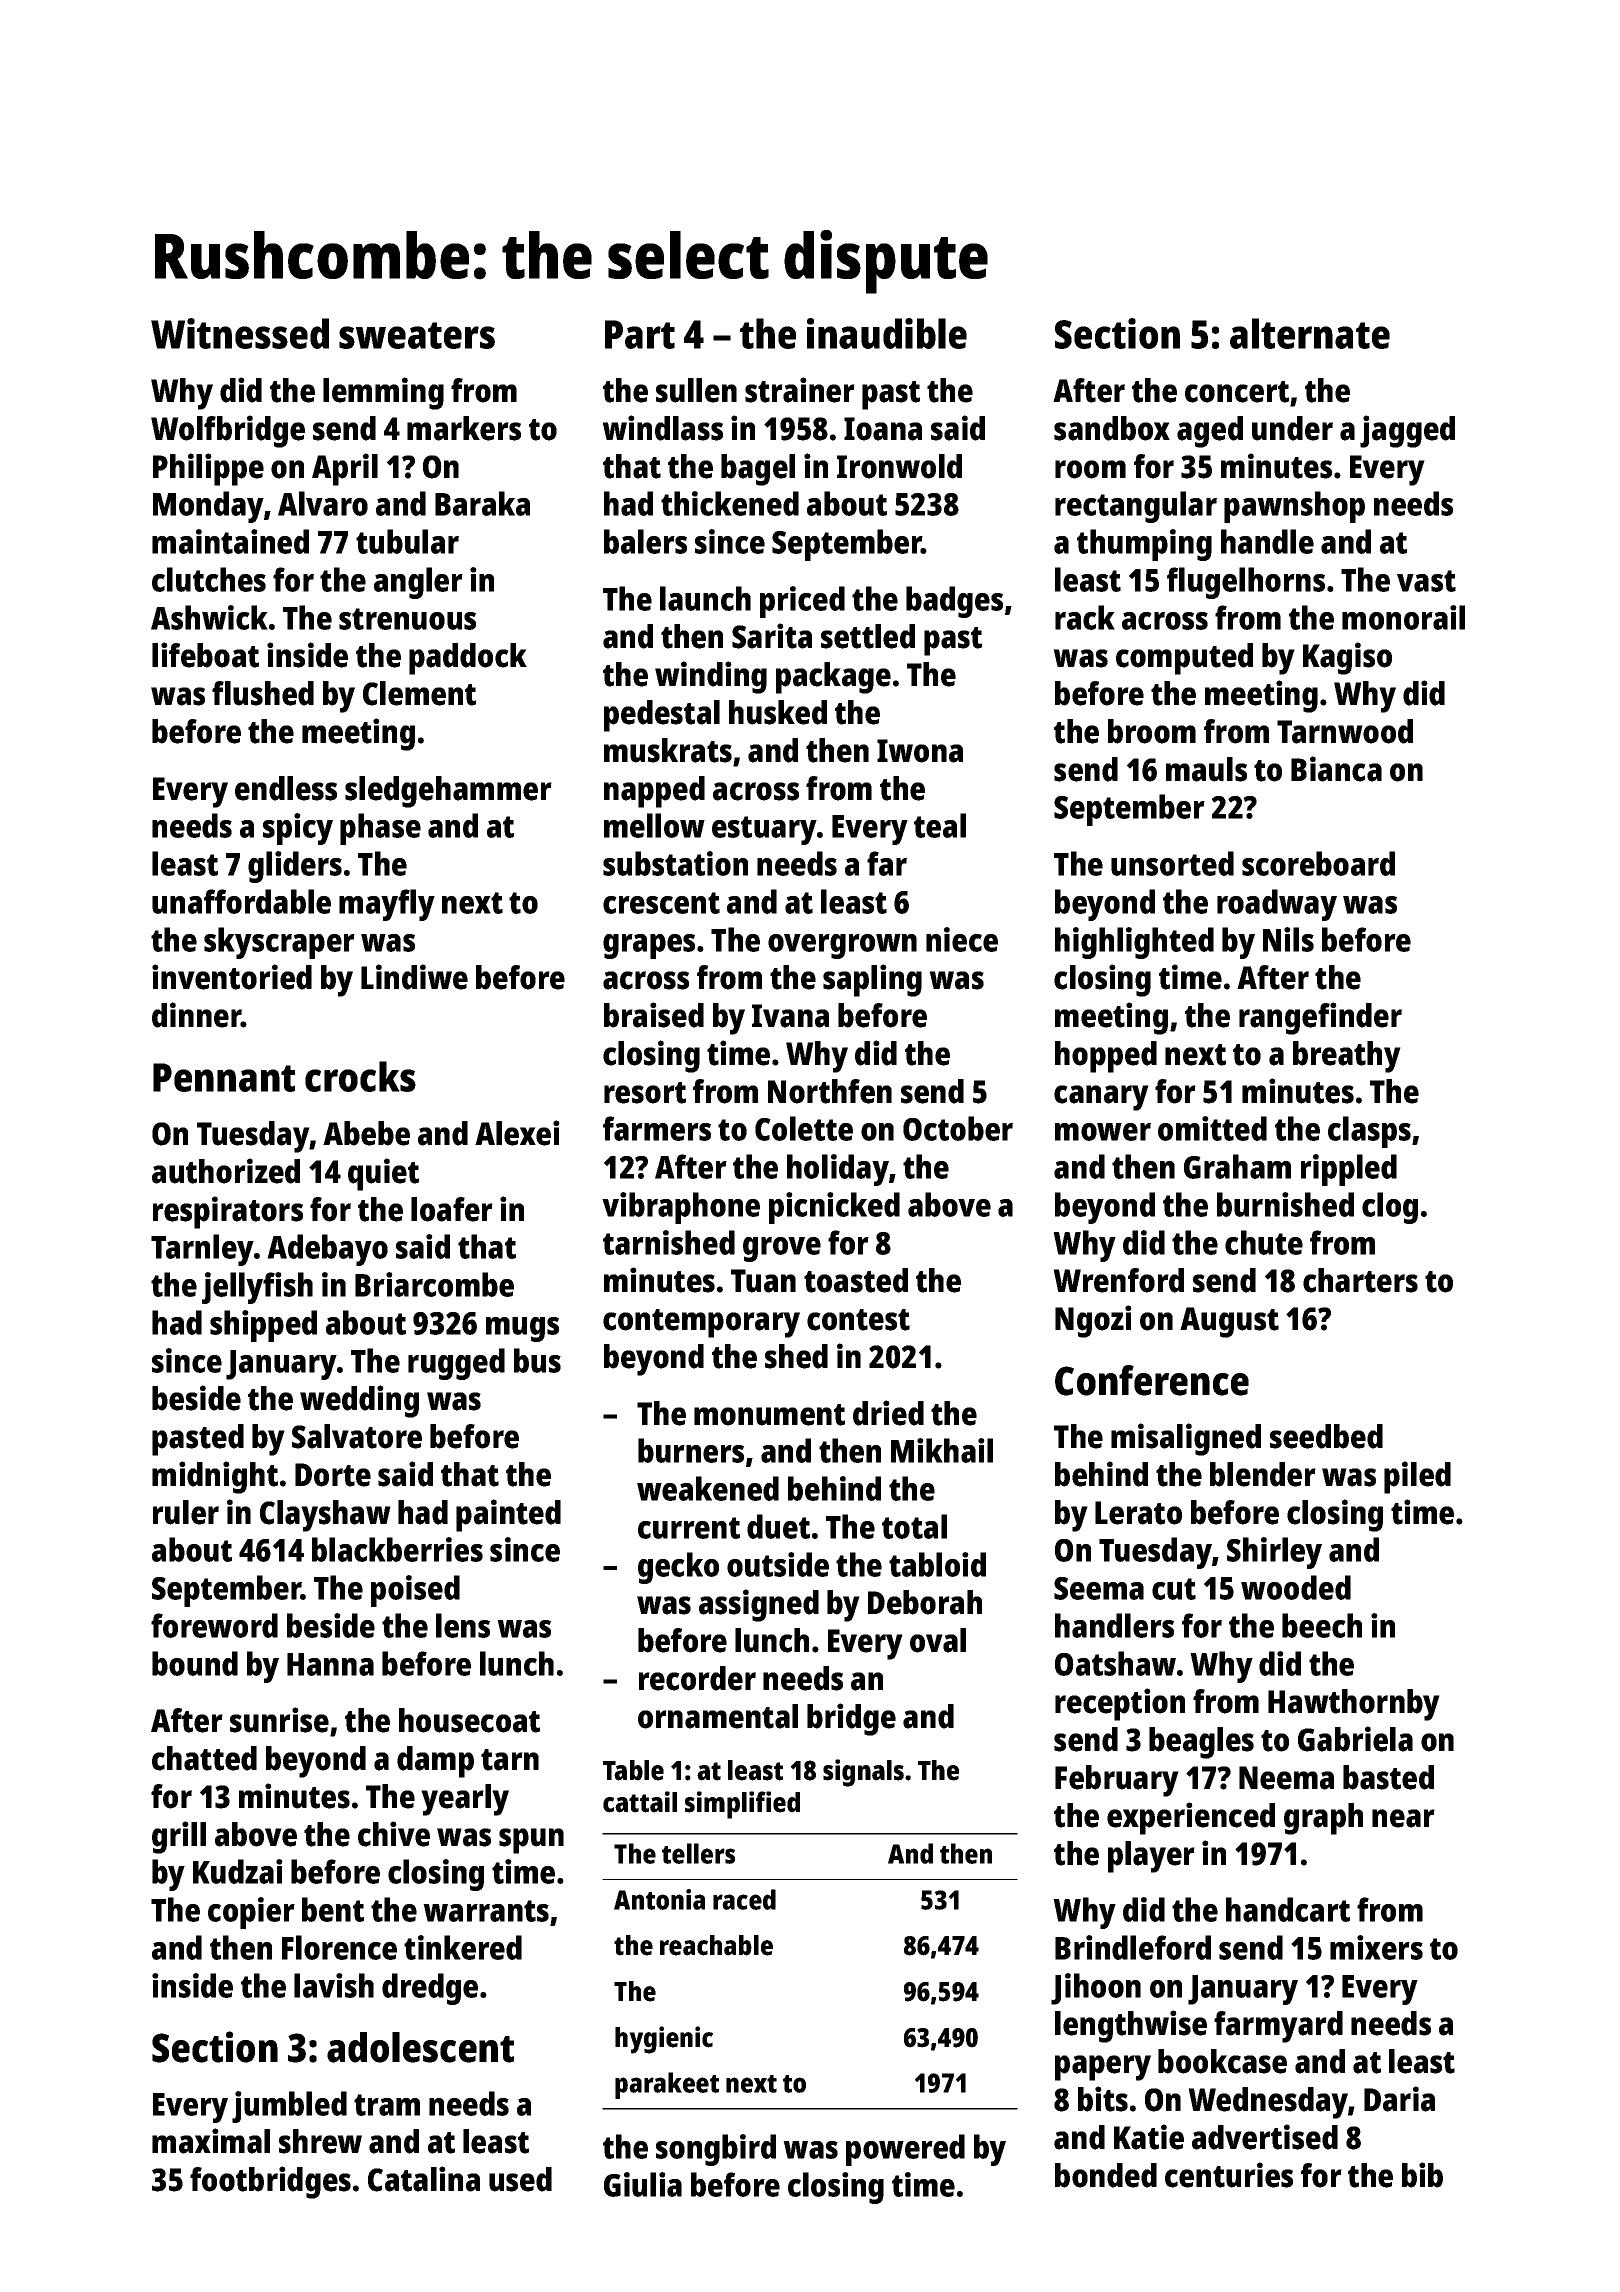 The image size is (1620, 2292). I want to click on winding, so click(711, 677).
